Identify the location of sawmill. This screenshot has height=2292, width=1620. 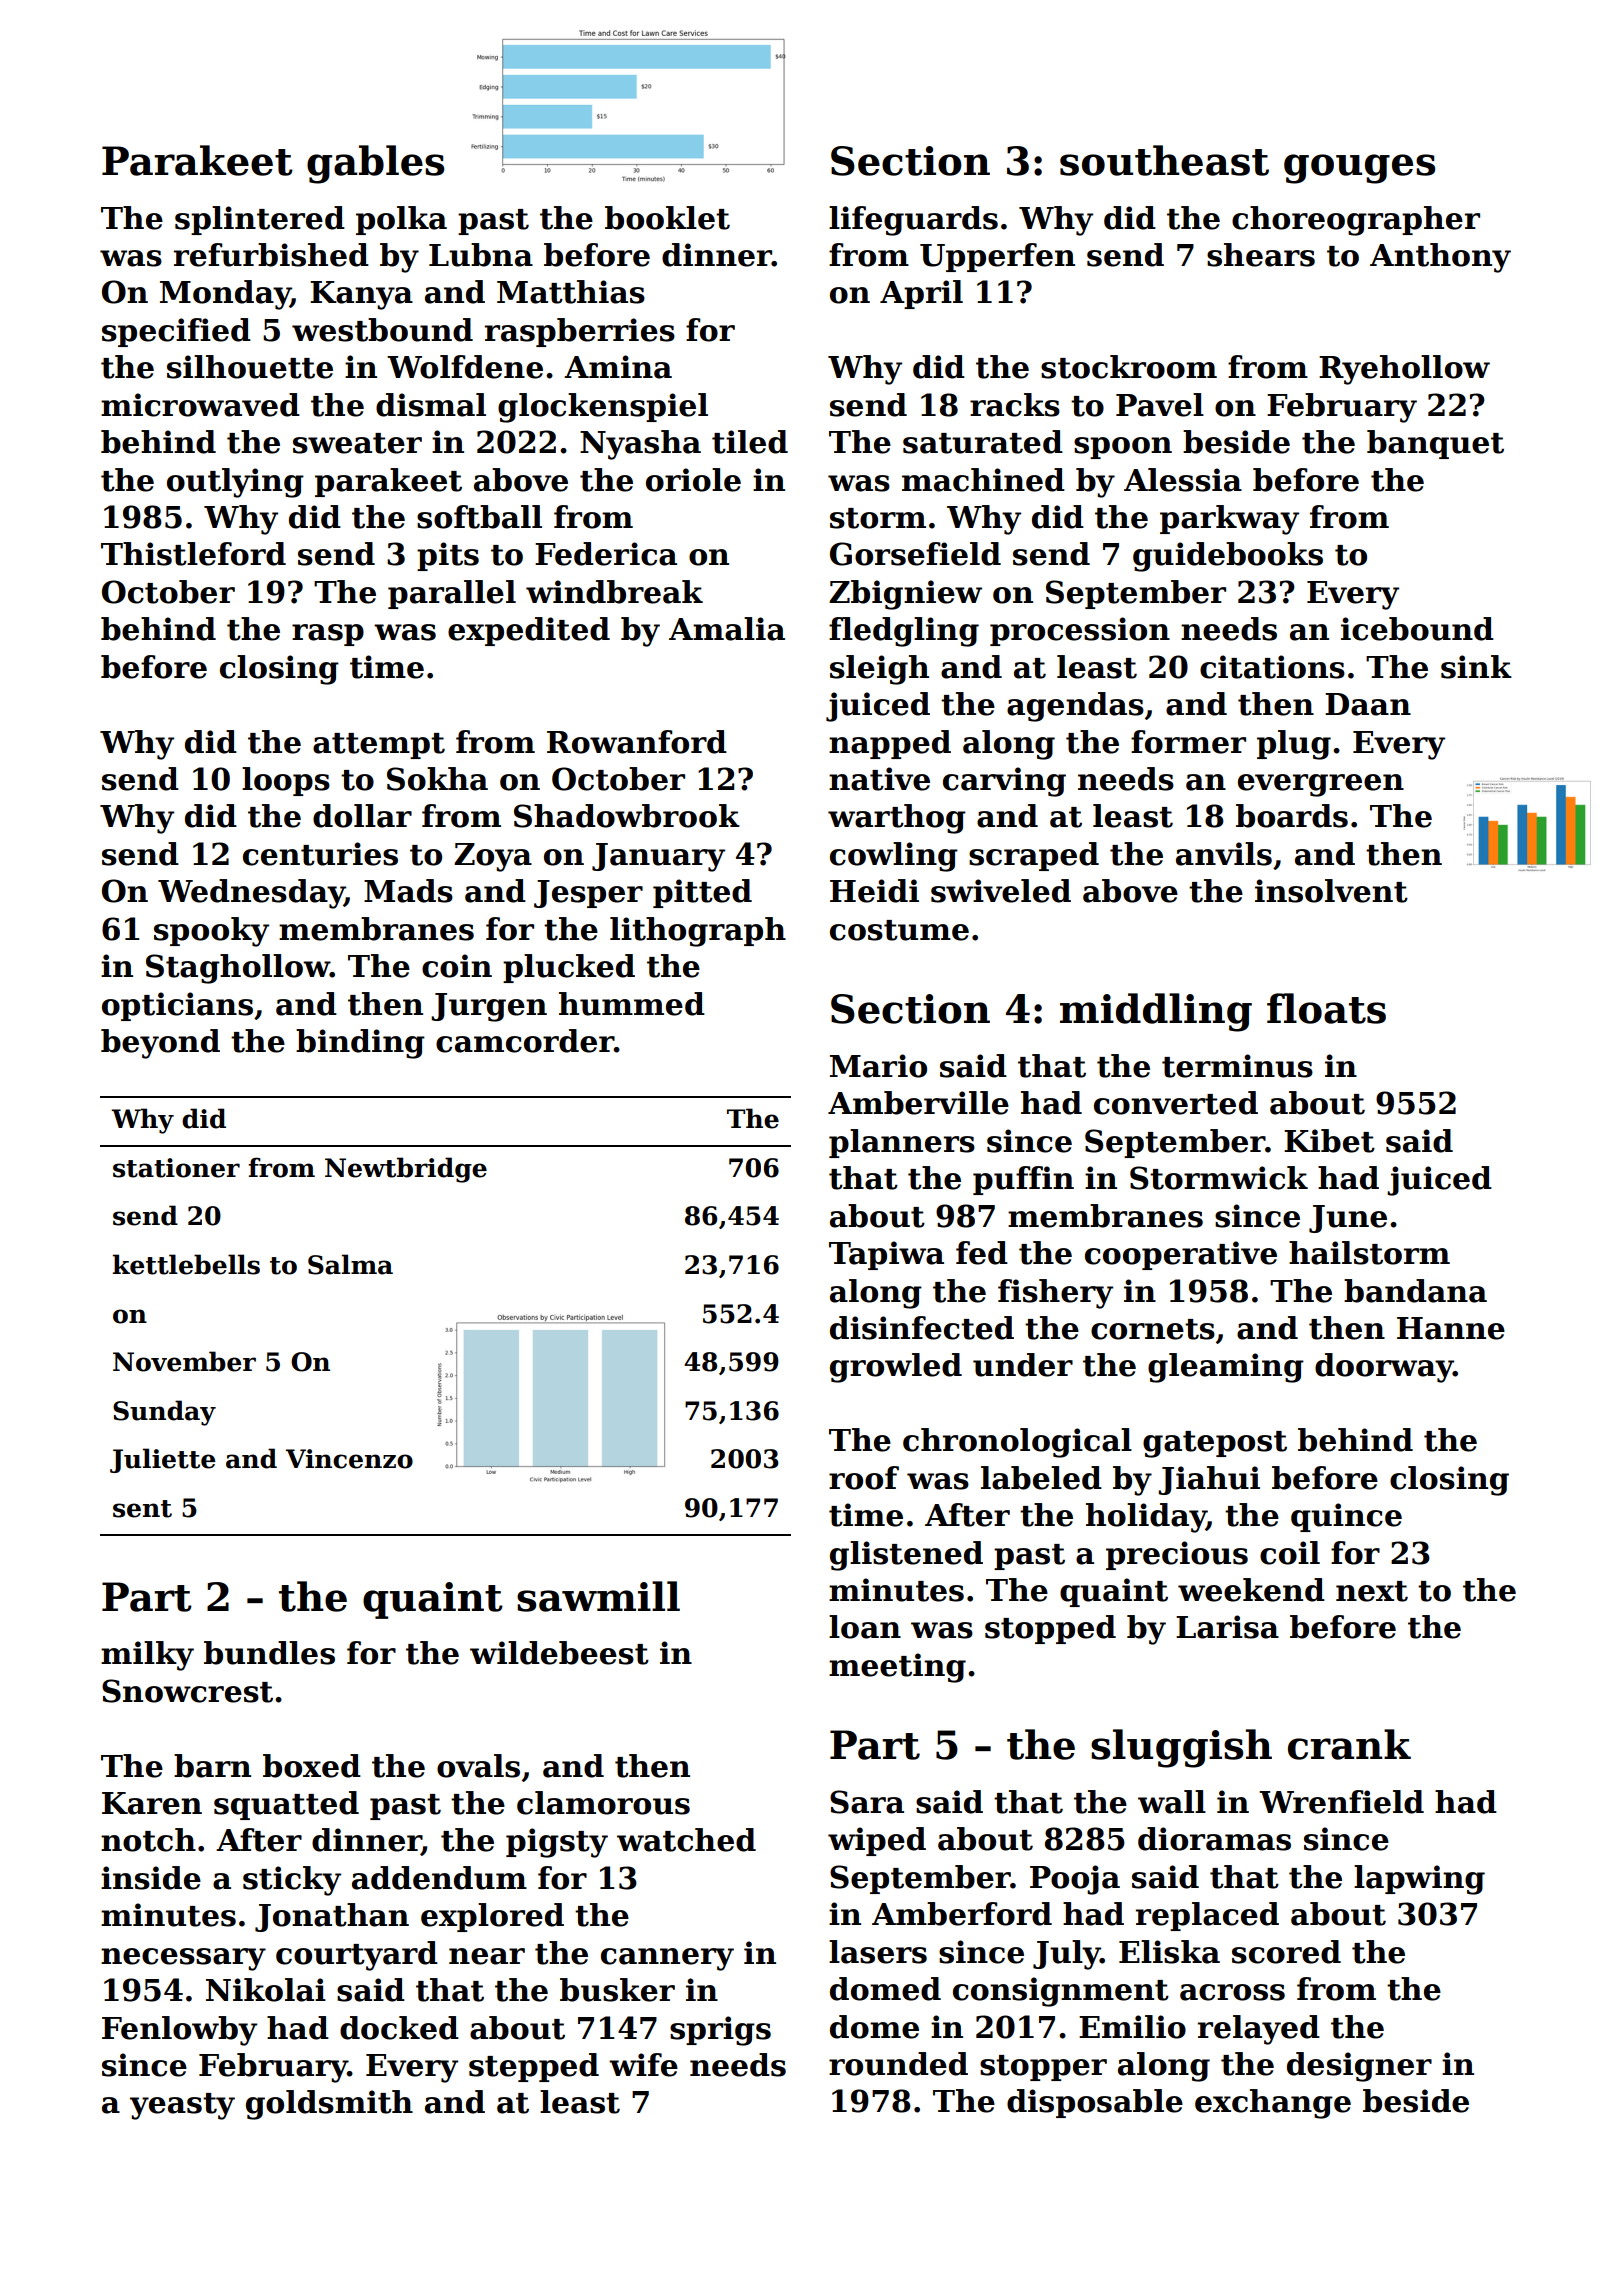
(598, 1596).
